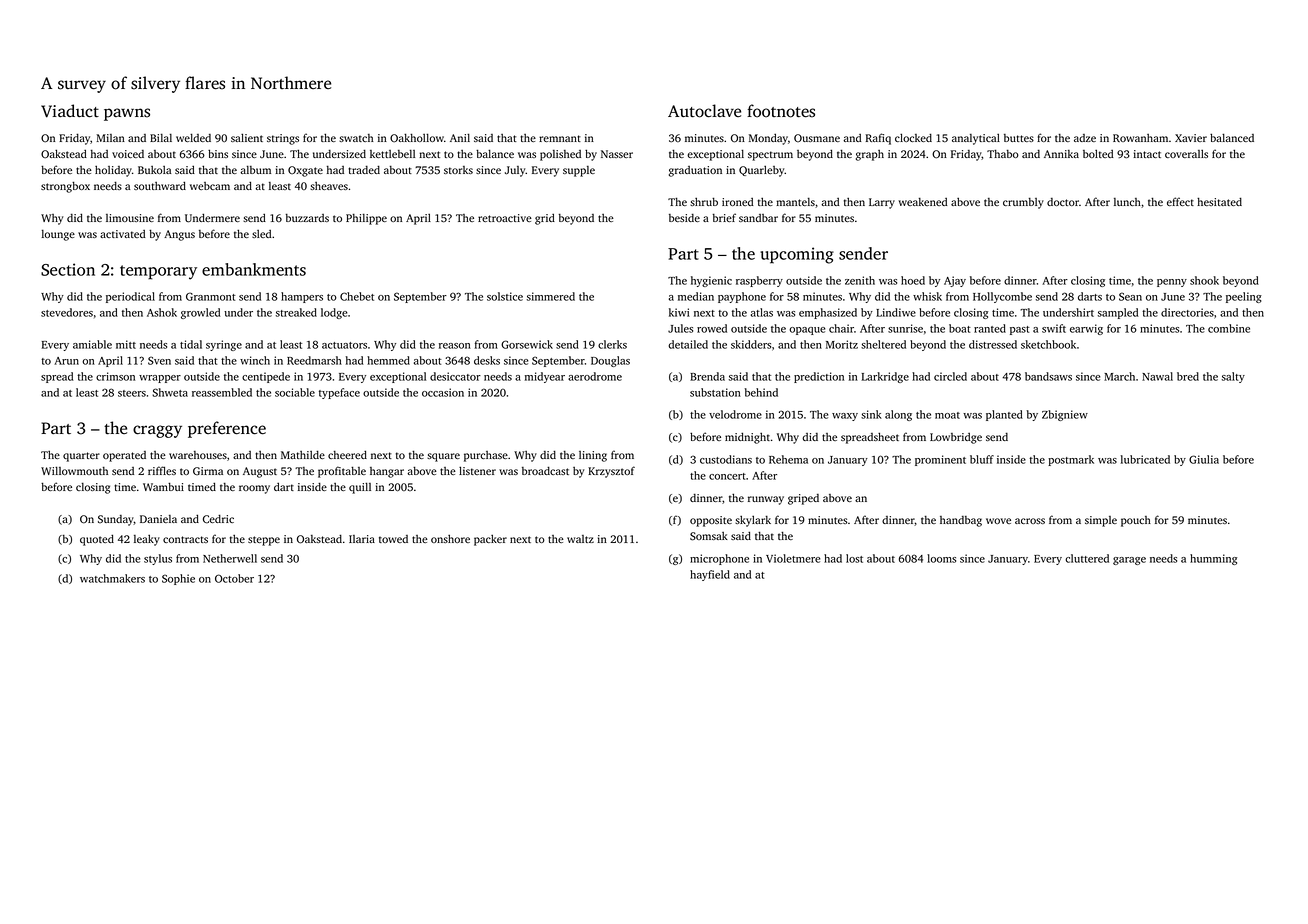 The height and width of the page is (924, 1308). I want to click on Gorsewick, so click(527, 344).
